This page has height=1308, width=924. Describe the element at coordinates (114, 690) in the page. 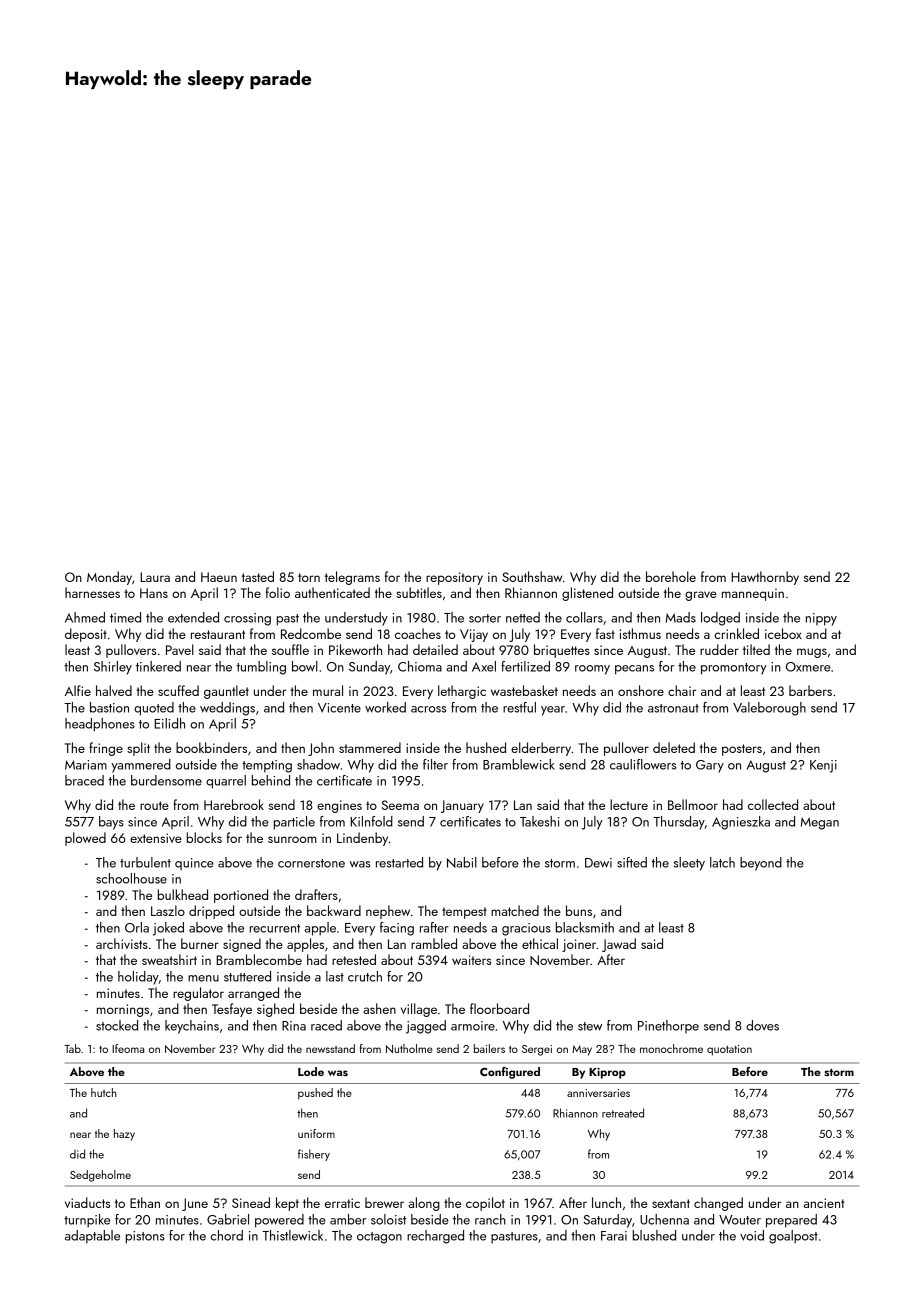

I see `halved` at that location.
